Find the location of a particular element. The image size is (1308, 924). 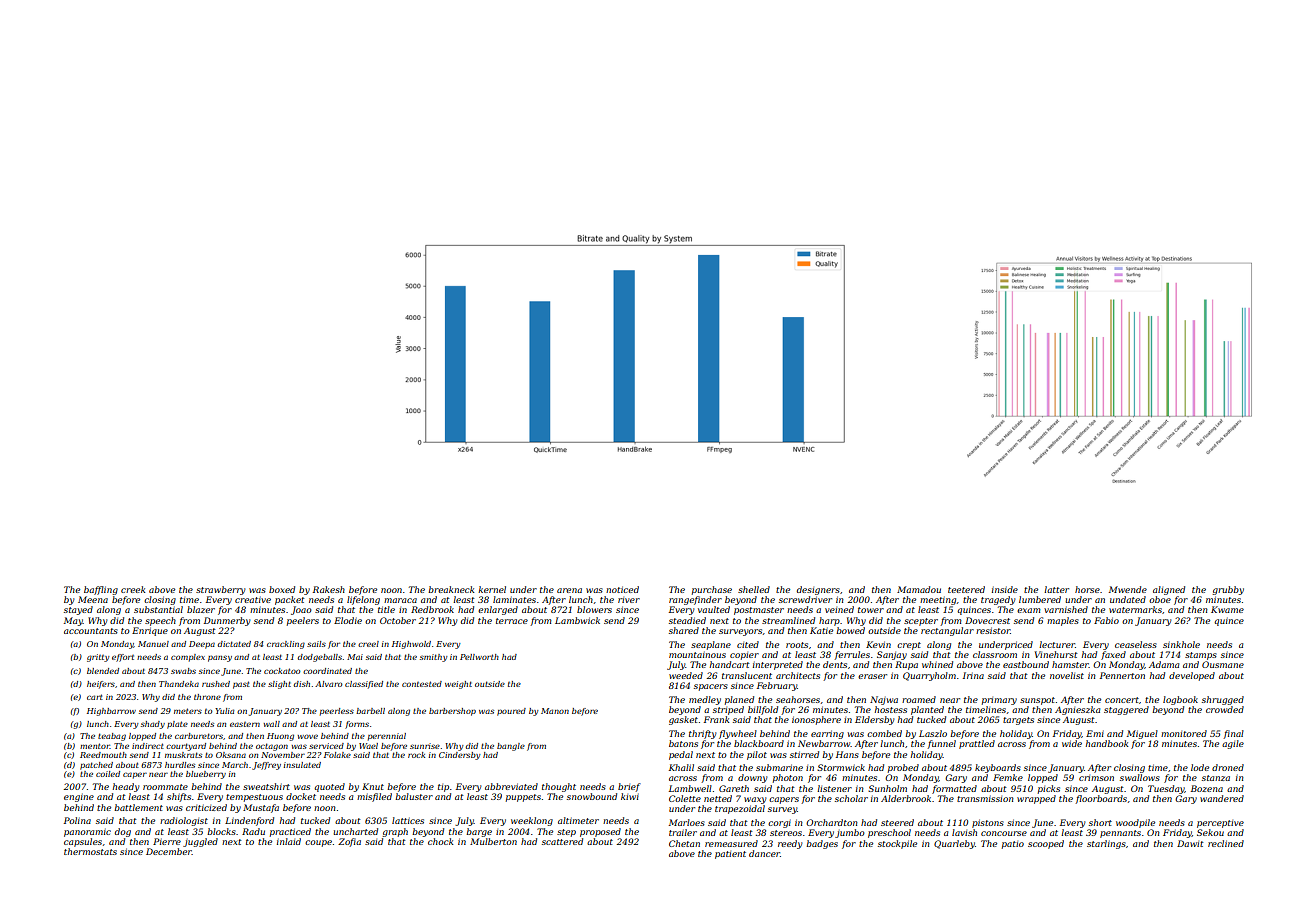

breakneck is located at coordinates (451, 589).
